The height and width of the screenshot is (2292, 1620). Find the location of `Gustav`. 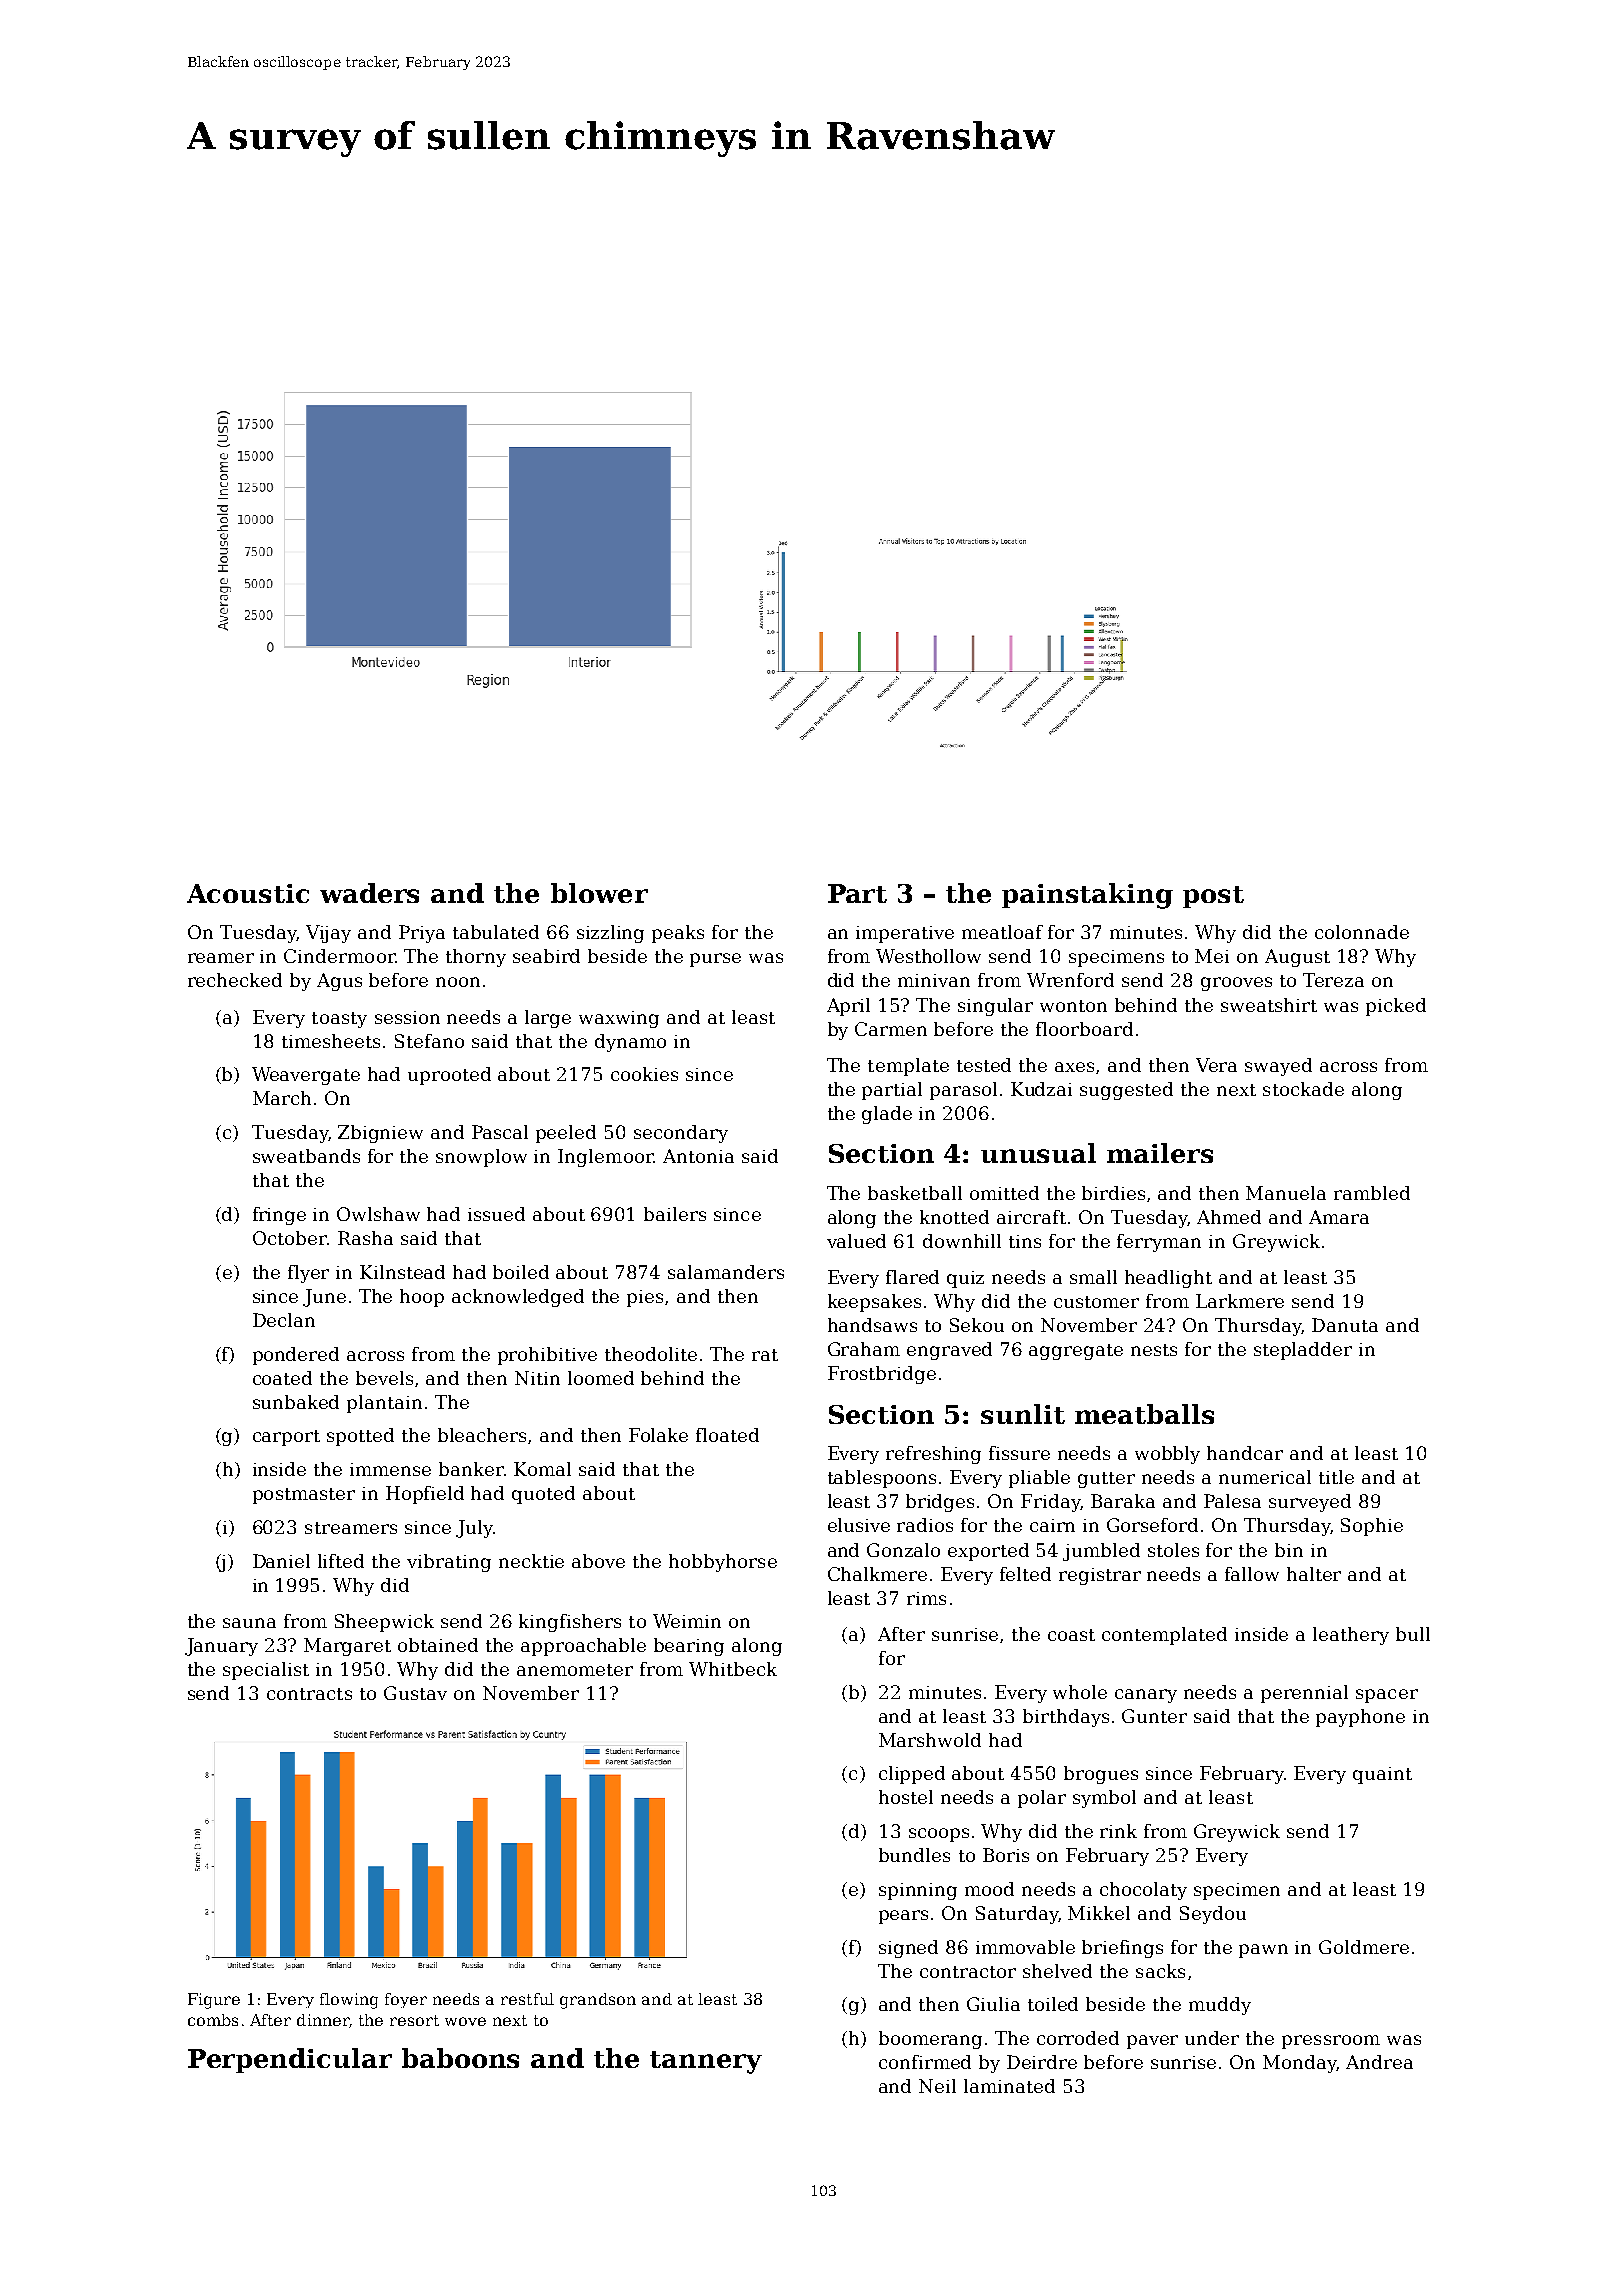

Gustav is located at coordinates (415, 1693).
